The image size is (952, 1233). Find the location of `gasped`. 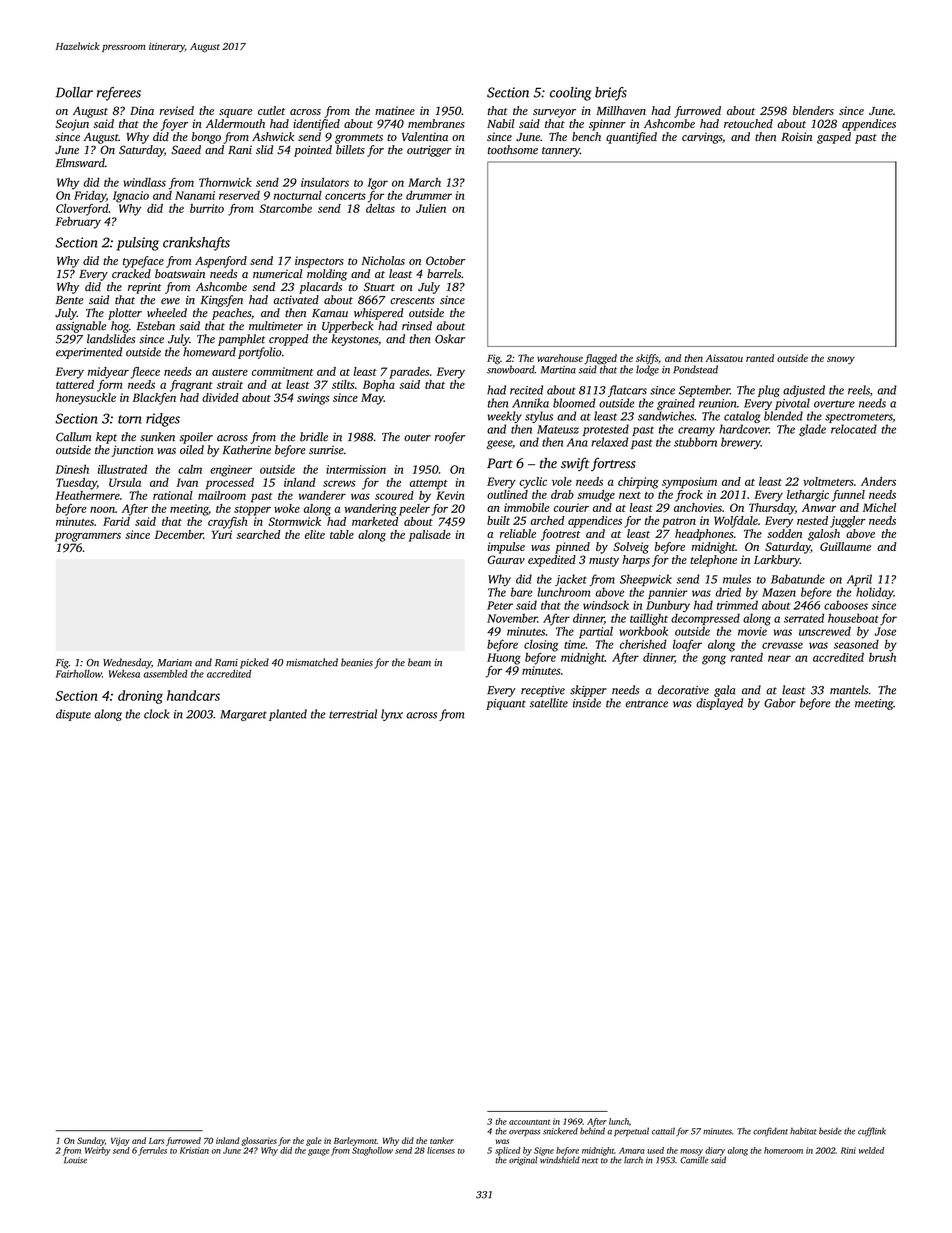

gasped is located at coordinates (834, 138).
